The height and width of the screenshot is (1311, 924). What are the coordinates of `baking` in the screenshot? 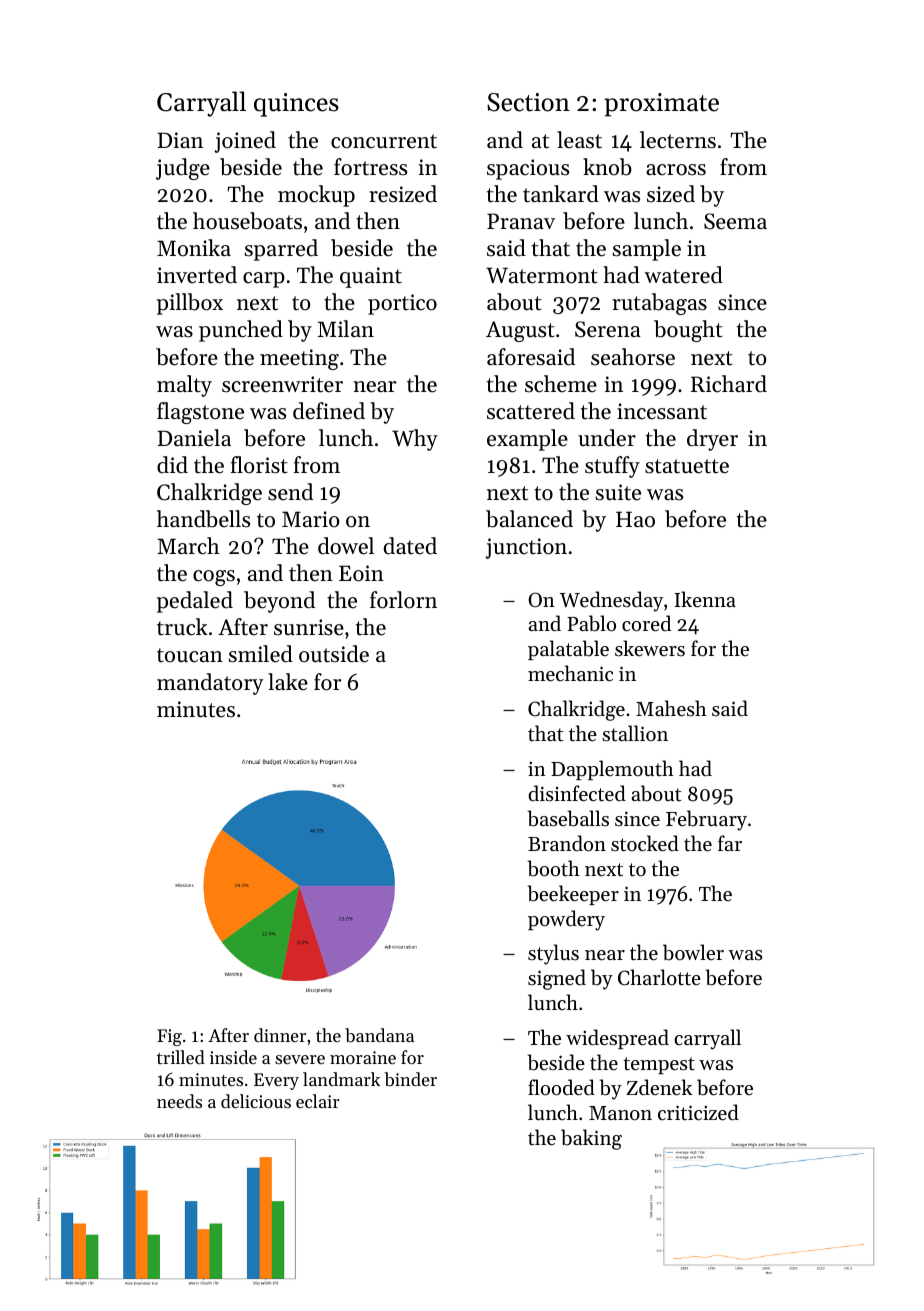 It's located at (591, 1139).
